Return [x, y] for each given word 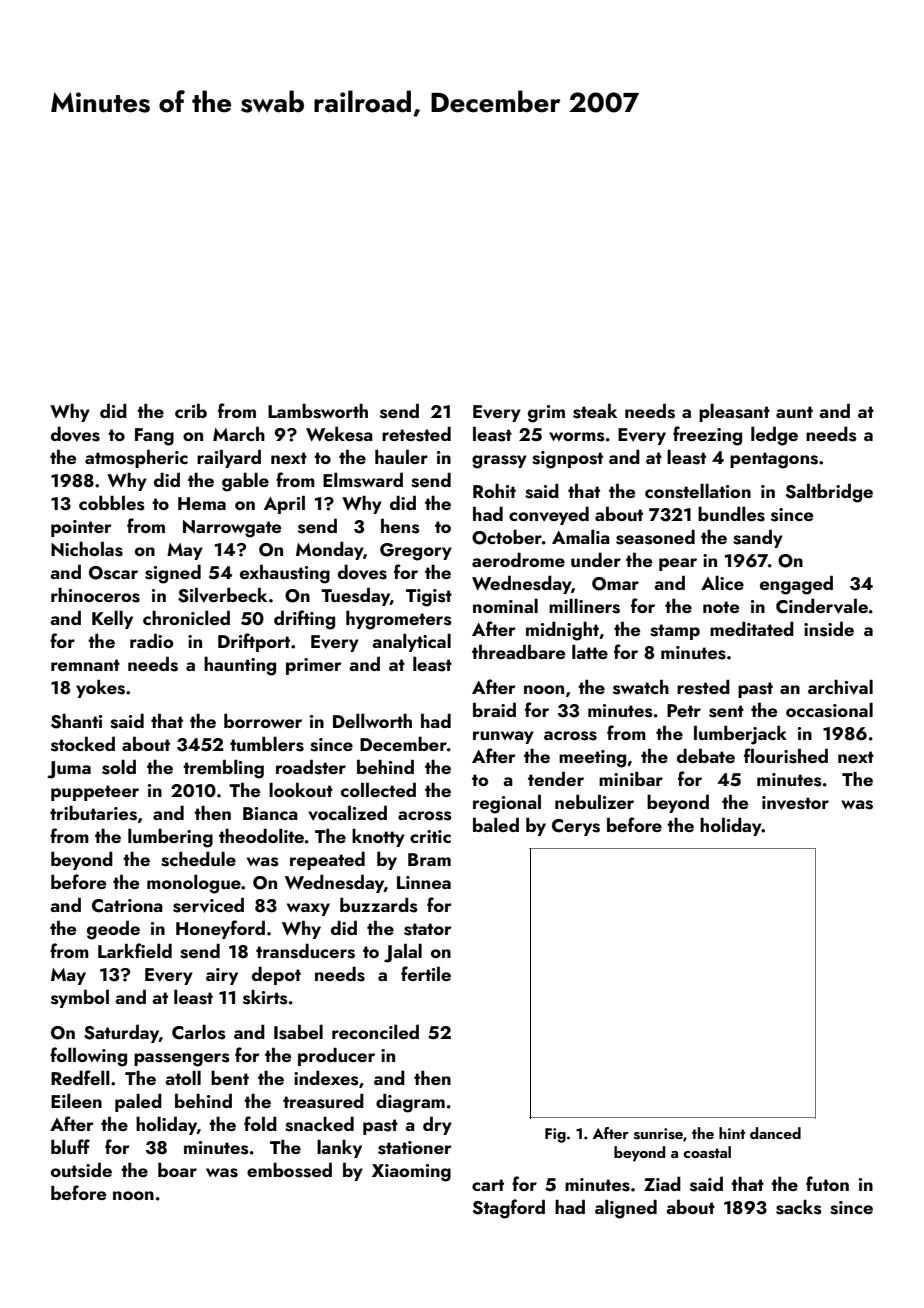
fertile [426, 973]
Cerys [576, 827]
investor [795, 803]
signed [173, 574]
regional [507, 804]
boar [177, 1169]
